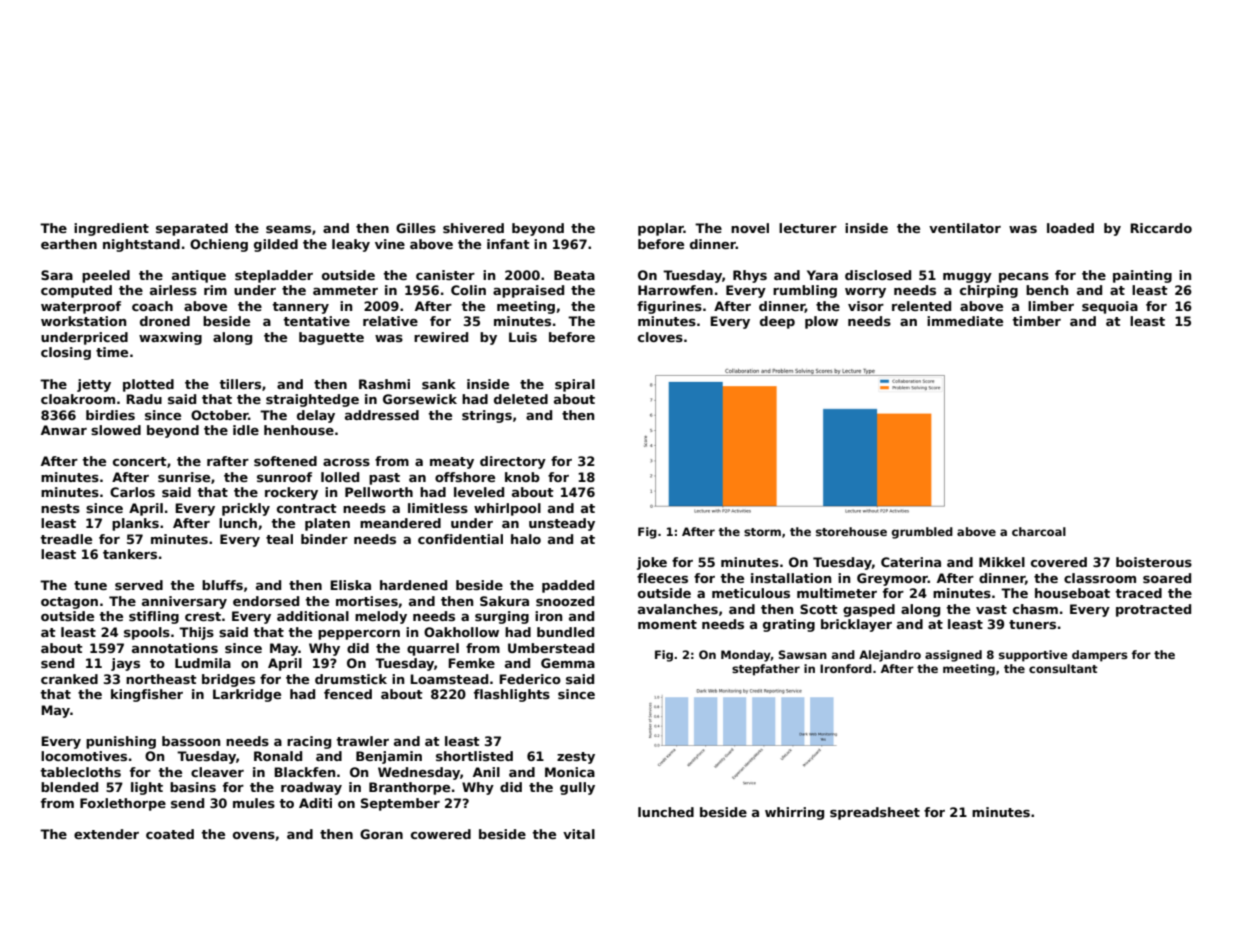 Image resolution: width=1233 pixels, height=952 pixels. What do you see at coordinates (794, 813) in the image?
I see `whirring` at bounding box center [794, 813].
